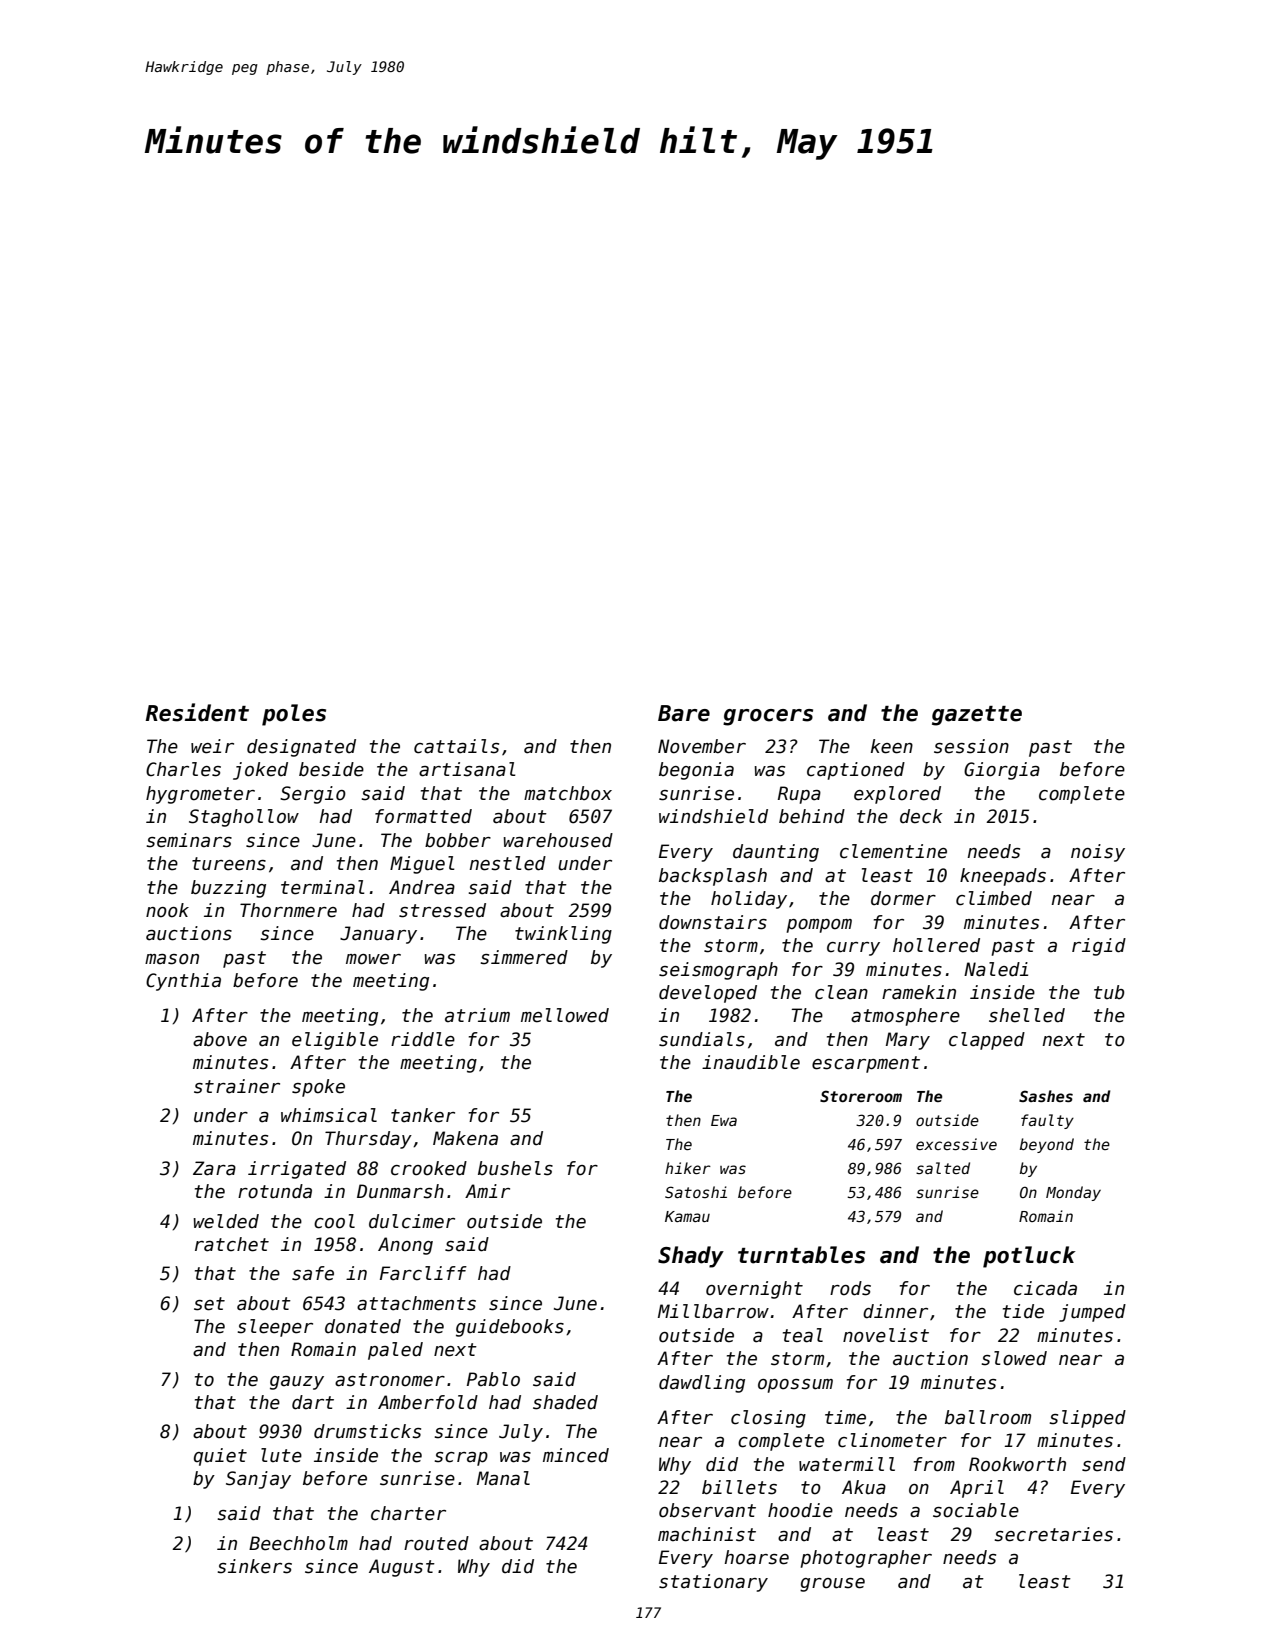 The image size is (1271, 1644). I want to click on simmered, so click(524, 957).
